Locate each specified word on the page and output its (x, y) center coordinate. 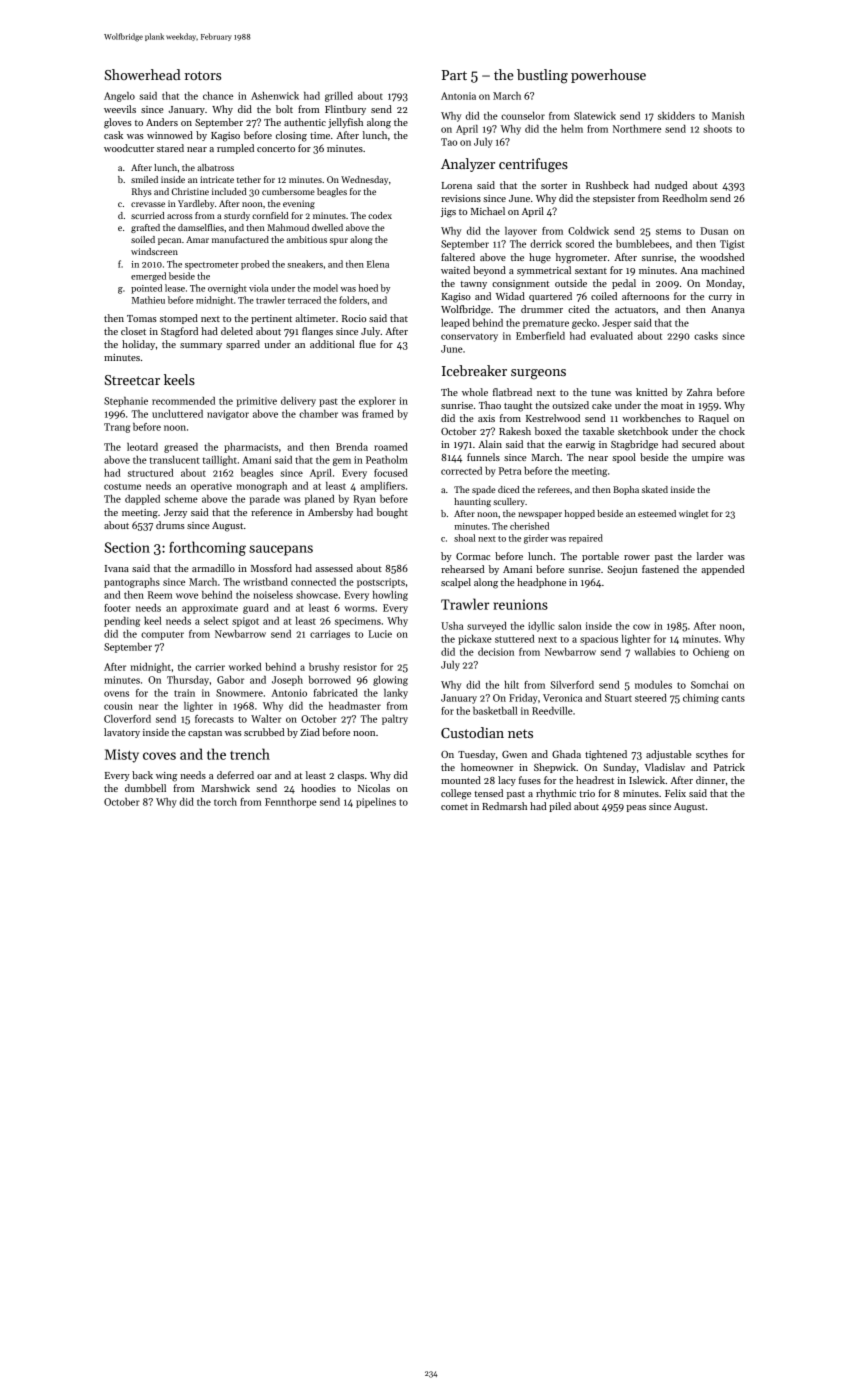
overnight (227, 289)
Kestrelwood (553, 418)
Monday (724, 284)
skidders (676, 116)
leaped (455, 324)
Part (454, 75)
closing (291, 136)
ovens (116, 694)
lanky (396, 694)
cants (733, 698)
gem (342, 462)
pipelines (376, 803)
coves (159, 756)
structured (150, 473)
